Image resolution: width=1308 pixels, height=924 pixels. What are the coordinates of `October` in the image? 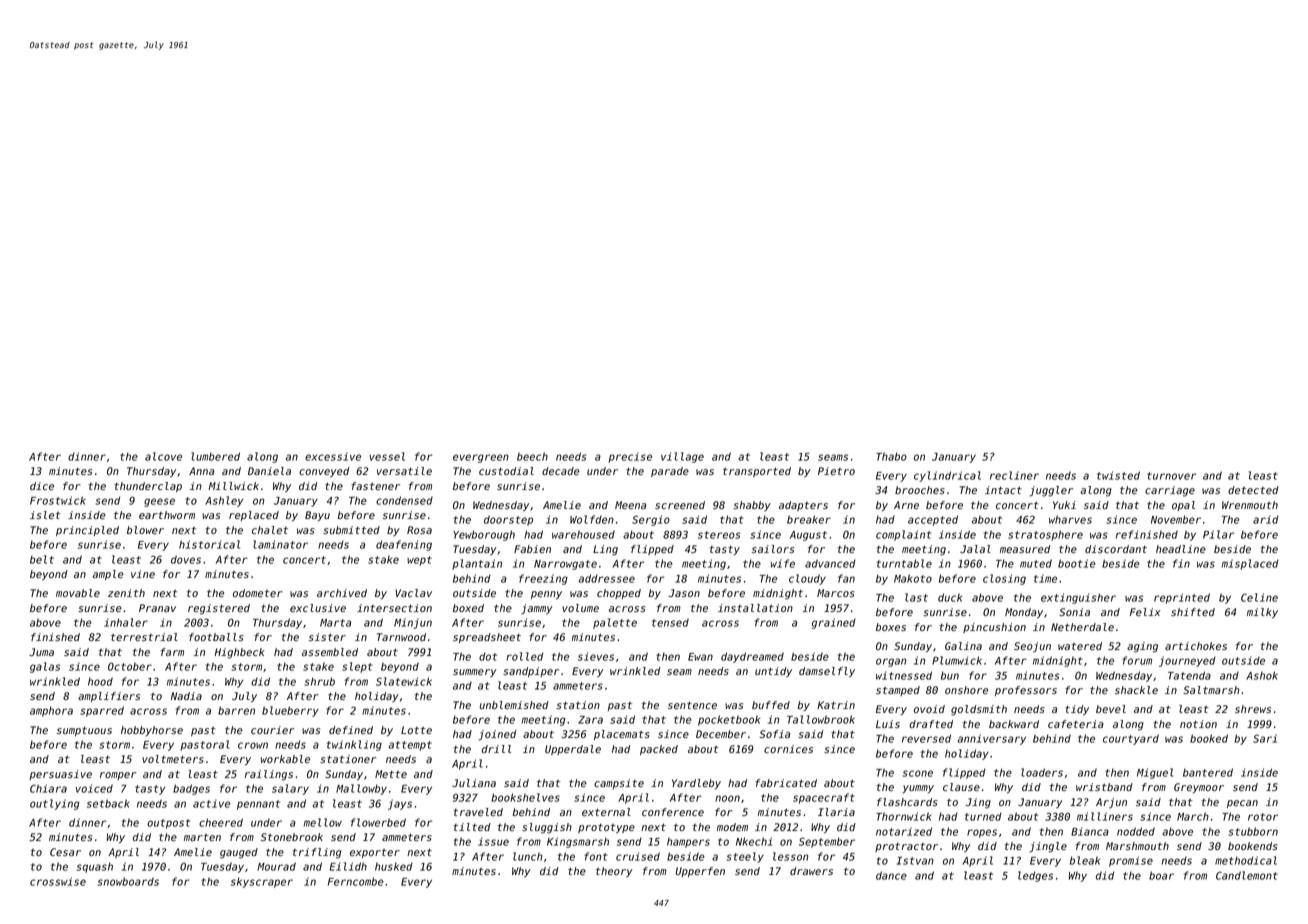 It's located at (130, 666).
